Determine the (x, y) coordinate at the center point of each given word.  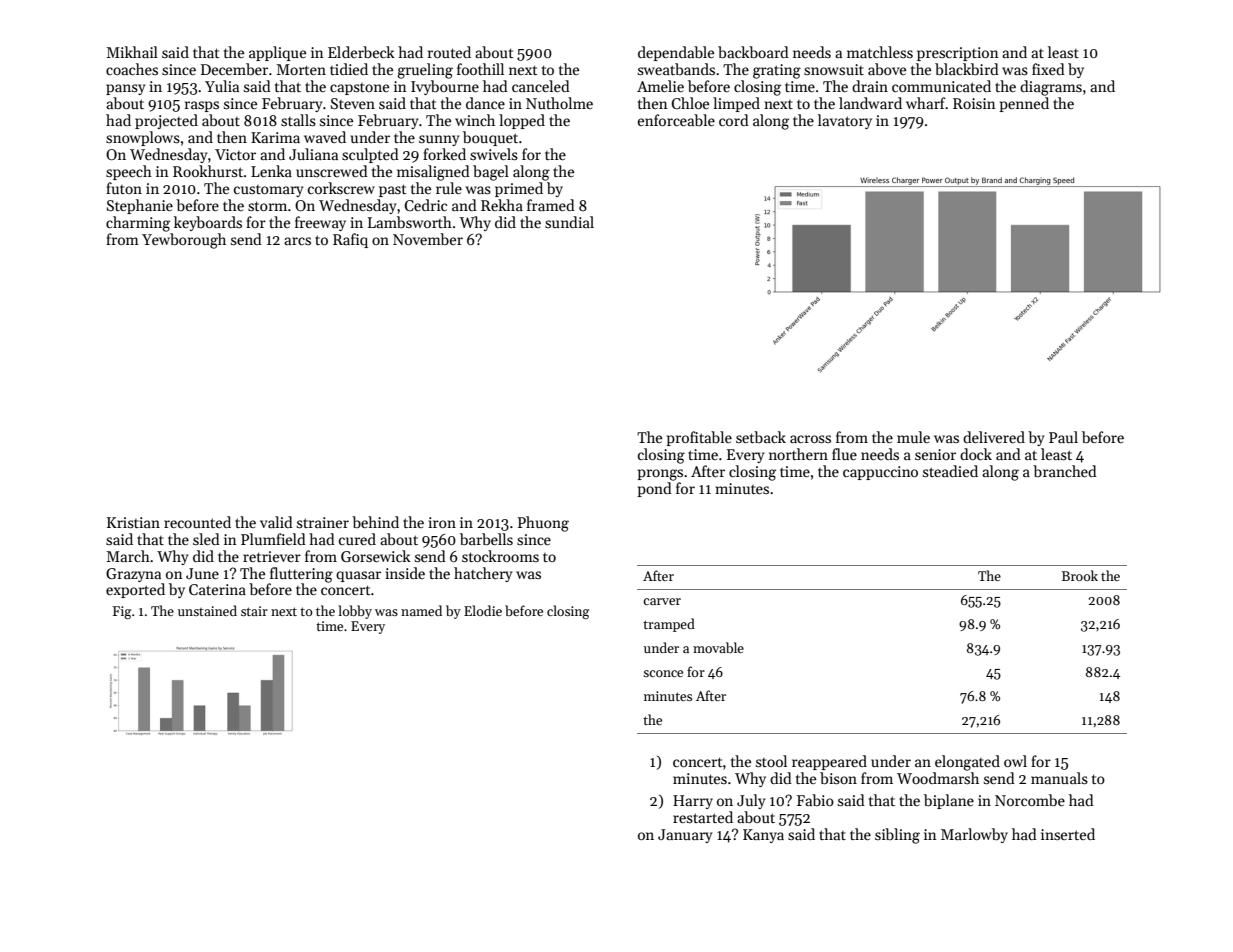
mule (913, 437)
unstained (207, 610)
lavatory (845, 121)
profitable (699, 438)
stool (771, 761)
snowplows (143, 138)
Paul (1063, 437)
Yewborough (184, 241)
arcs (297, 241)
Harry (693, 802)
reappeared (829, 762)
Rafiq (350, 240)
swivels (494, 154)
